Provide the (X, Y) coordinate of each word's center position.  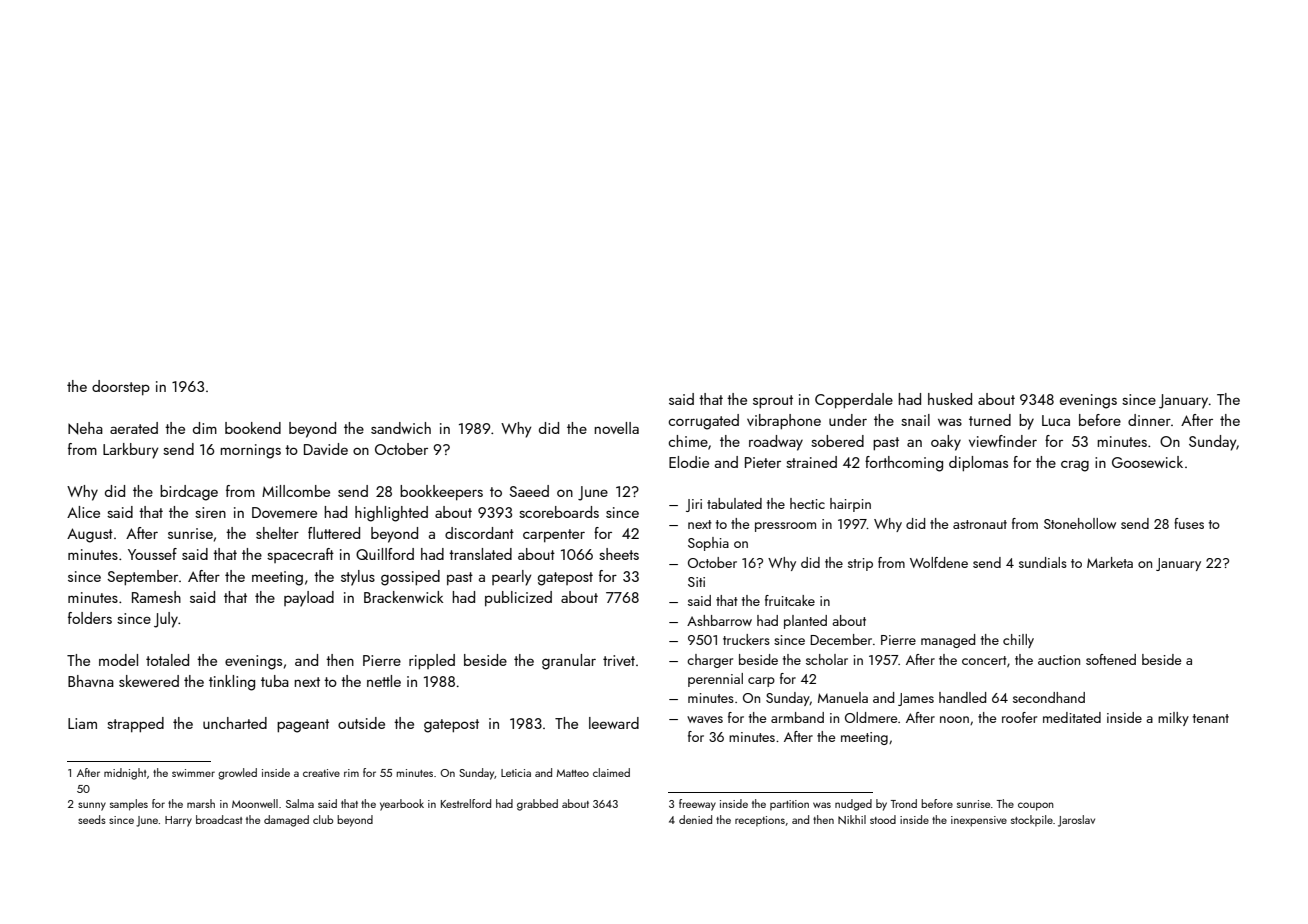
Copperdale (854, 401)
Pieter (763, 462)
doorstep (121, 387)
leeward (614, 723)
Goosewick (1147, 462)
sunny (92, 806)
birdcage (189, 493)
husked (950, 399)
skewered (149, 681)
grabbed (537, 805)
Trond (904, 803)
